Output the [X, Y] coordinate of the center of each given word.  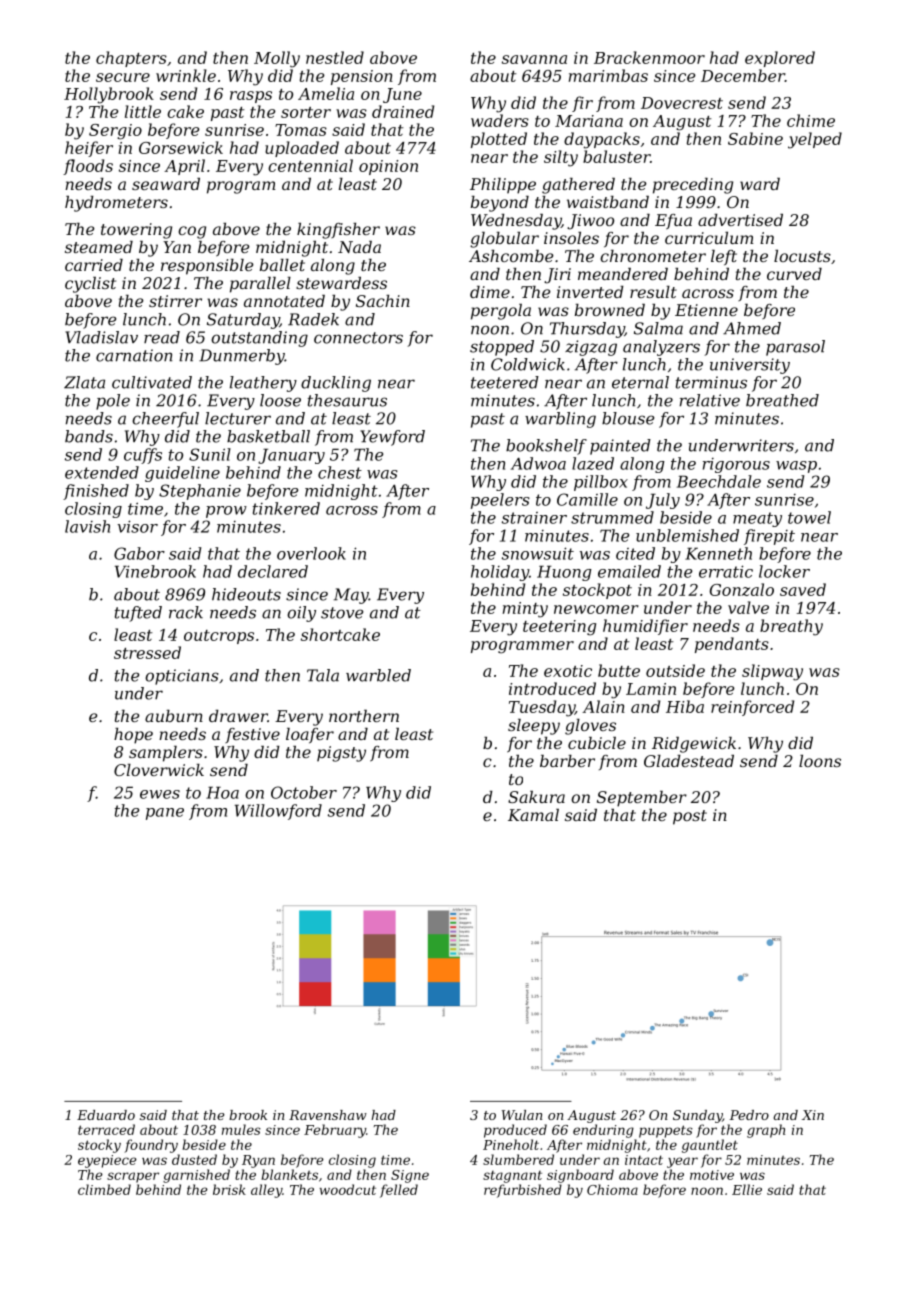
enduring [603, 1131]
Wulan [522, 1115]
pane [165, 814]
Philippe [503, 186]
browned [610, 310]
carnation [134, 355]
